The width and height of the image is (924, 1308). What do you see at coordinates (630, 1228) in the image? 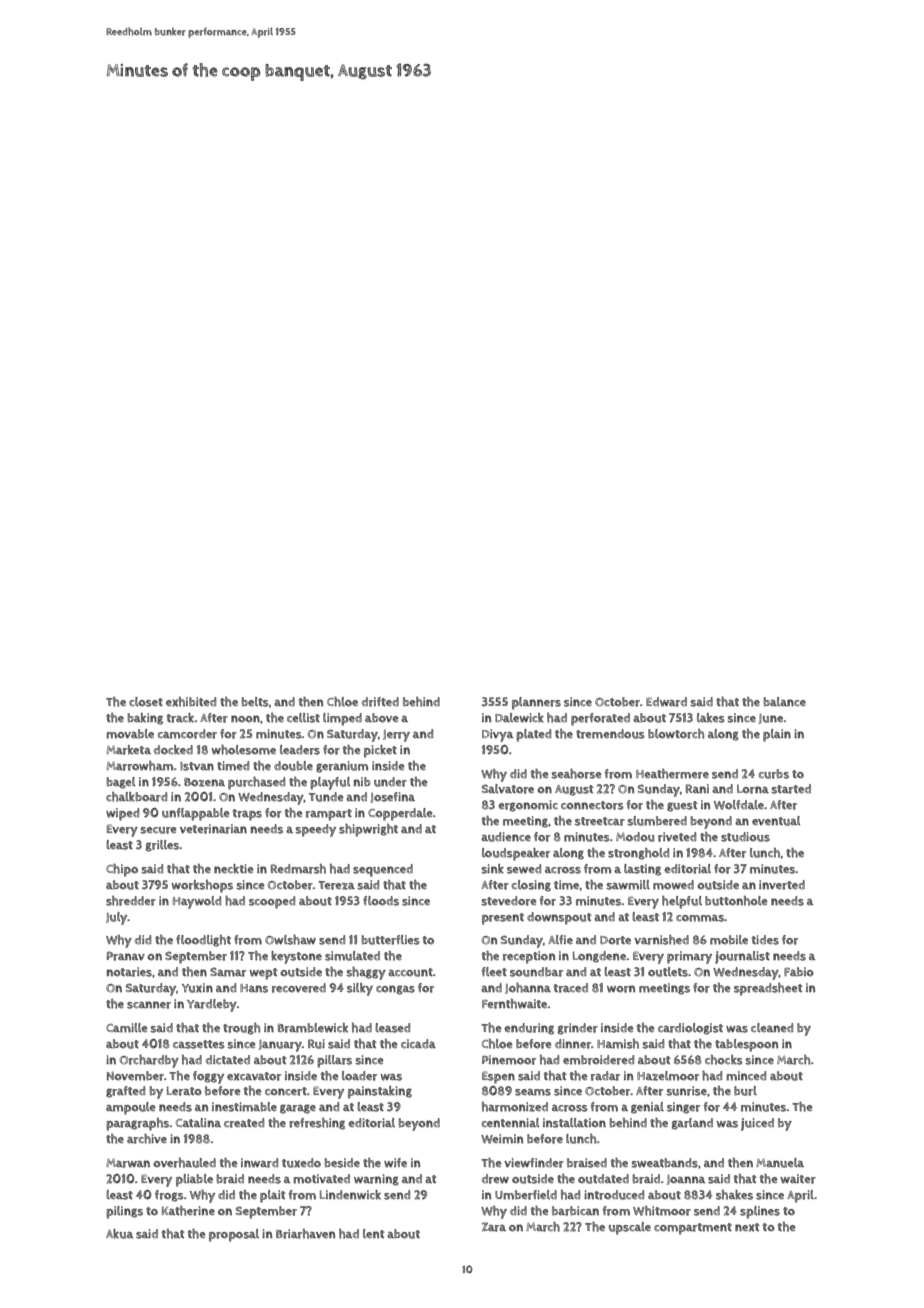
I see `upscale` at bounding box center [630, 1228].
